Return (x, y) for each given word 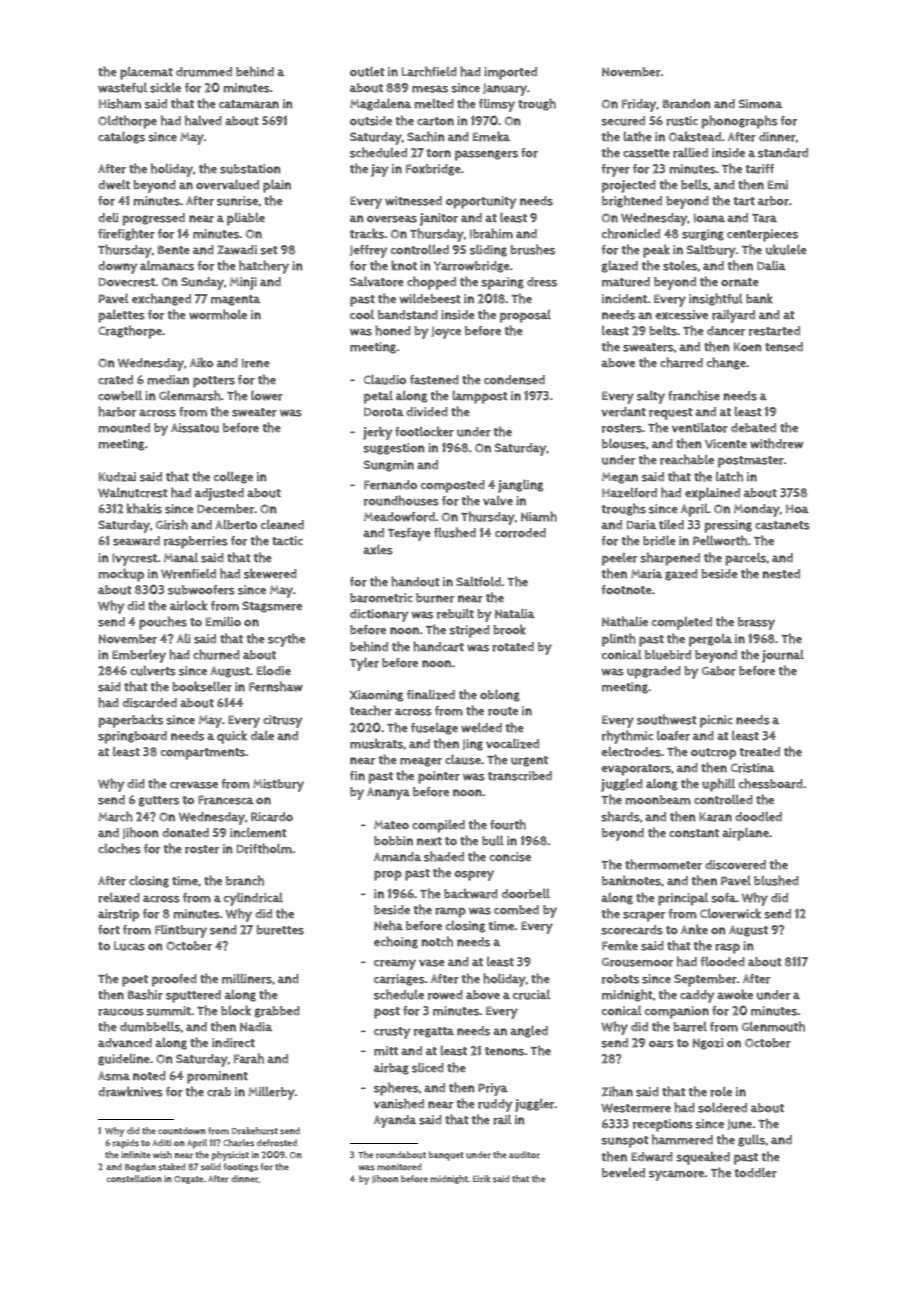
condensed (514, 380)
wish (162, 1155)
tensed (784, 347)
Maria (646, 574)
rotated (513, 647)
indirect (233, 1043)
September (705, 980)
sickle (165, 87)
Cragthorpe (130, 332)
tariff (759, 169)
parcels (745, 559)
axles (378, 549)
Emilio (223, 621)
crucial (531, 995)
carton (435, 121)
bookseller (202, 686)
